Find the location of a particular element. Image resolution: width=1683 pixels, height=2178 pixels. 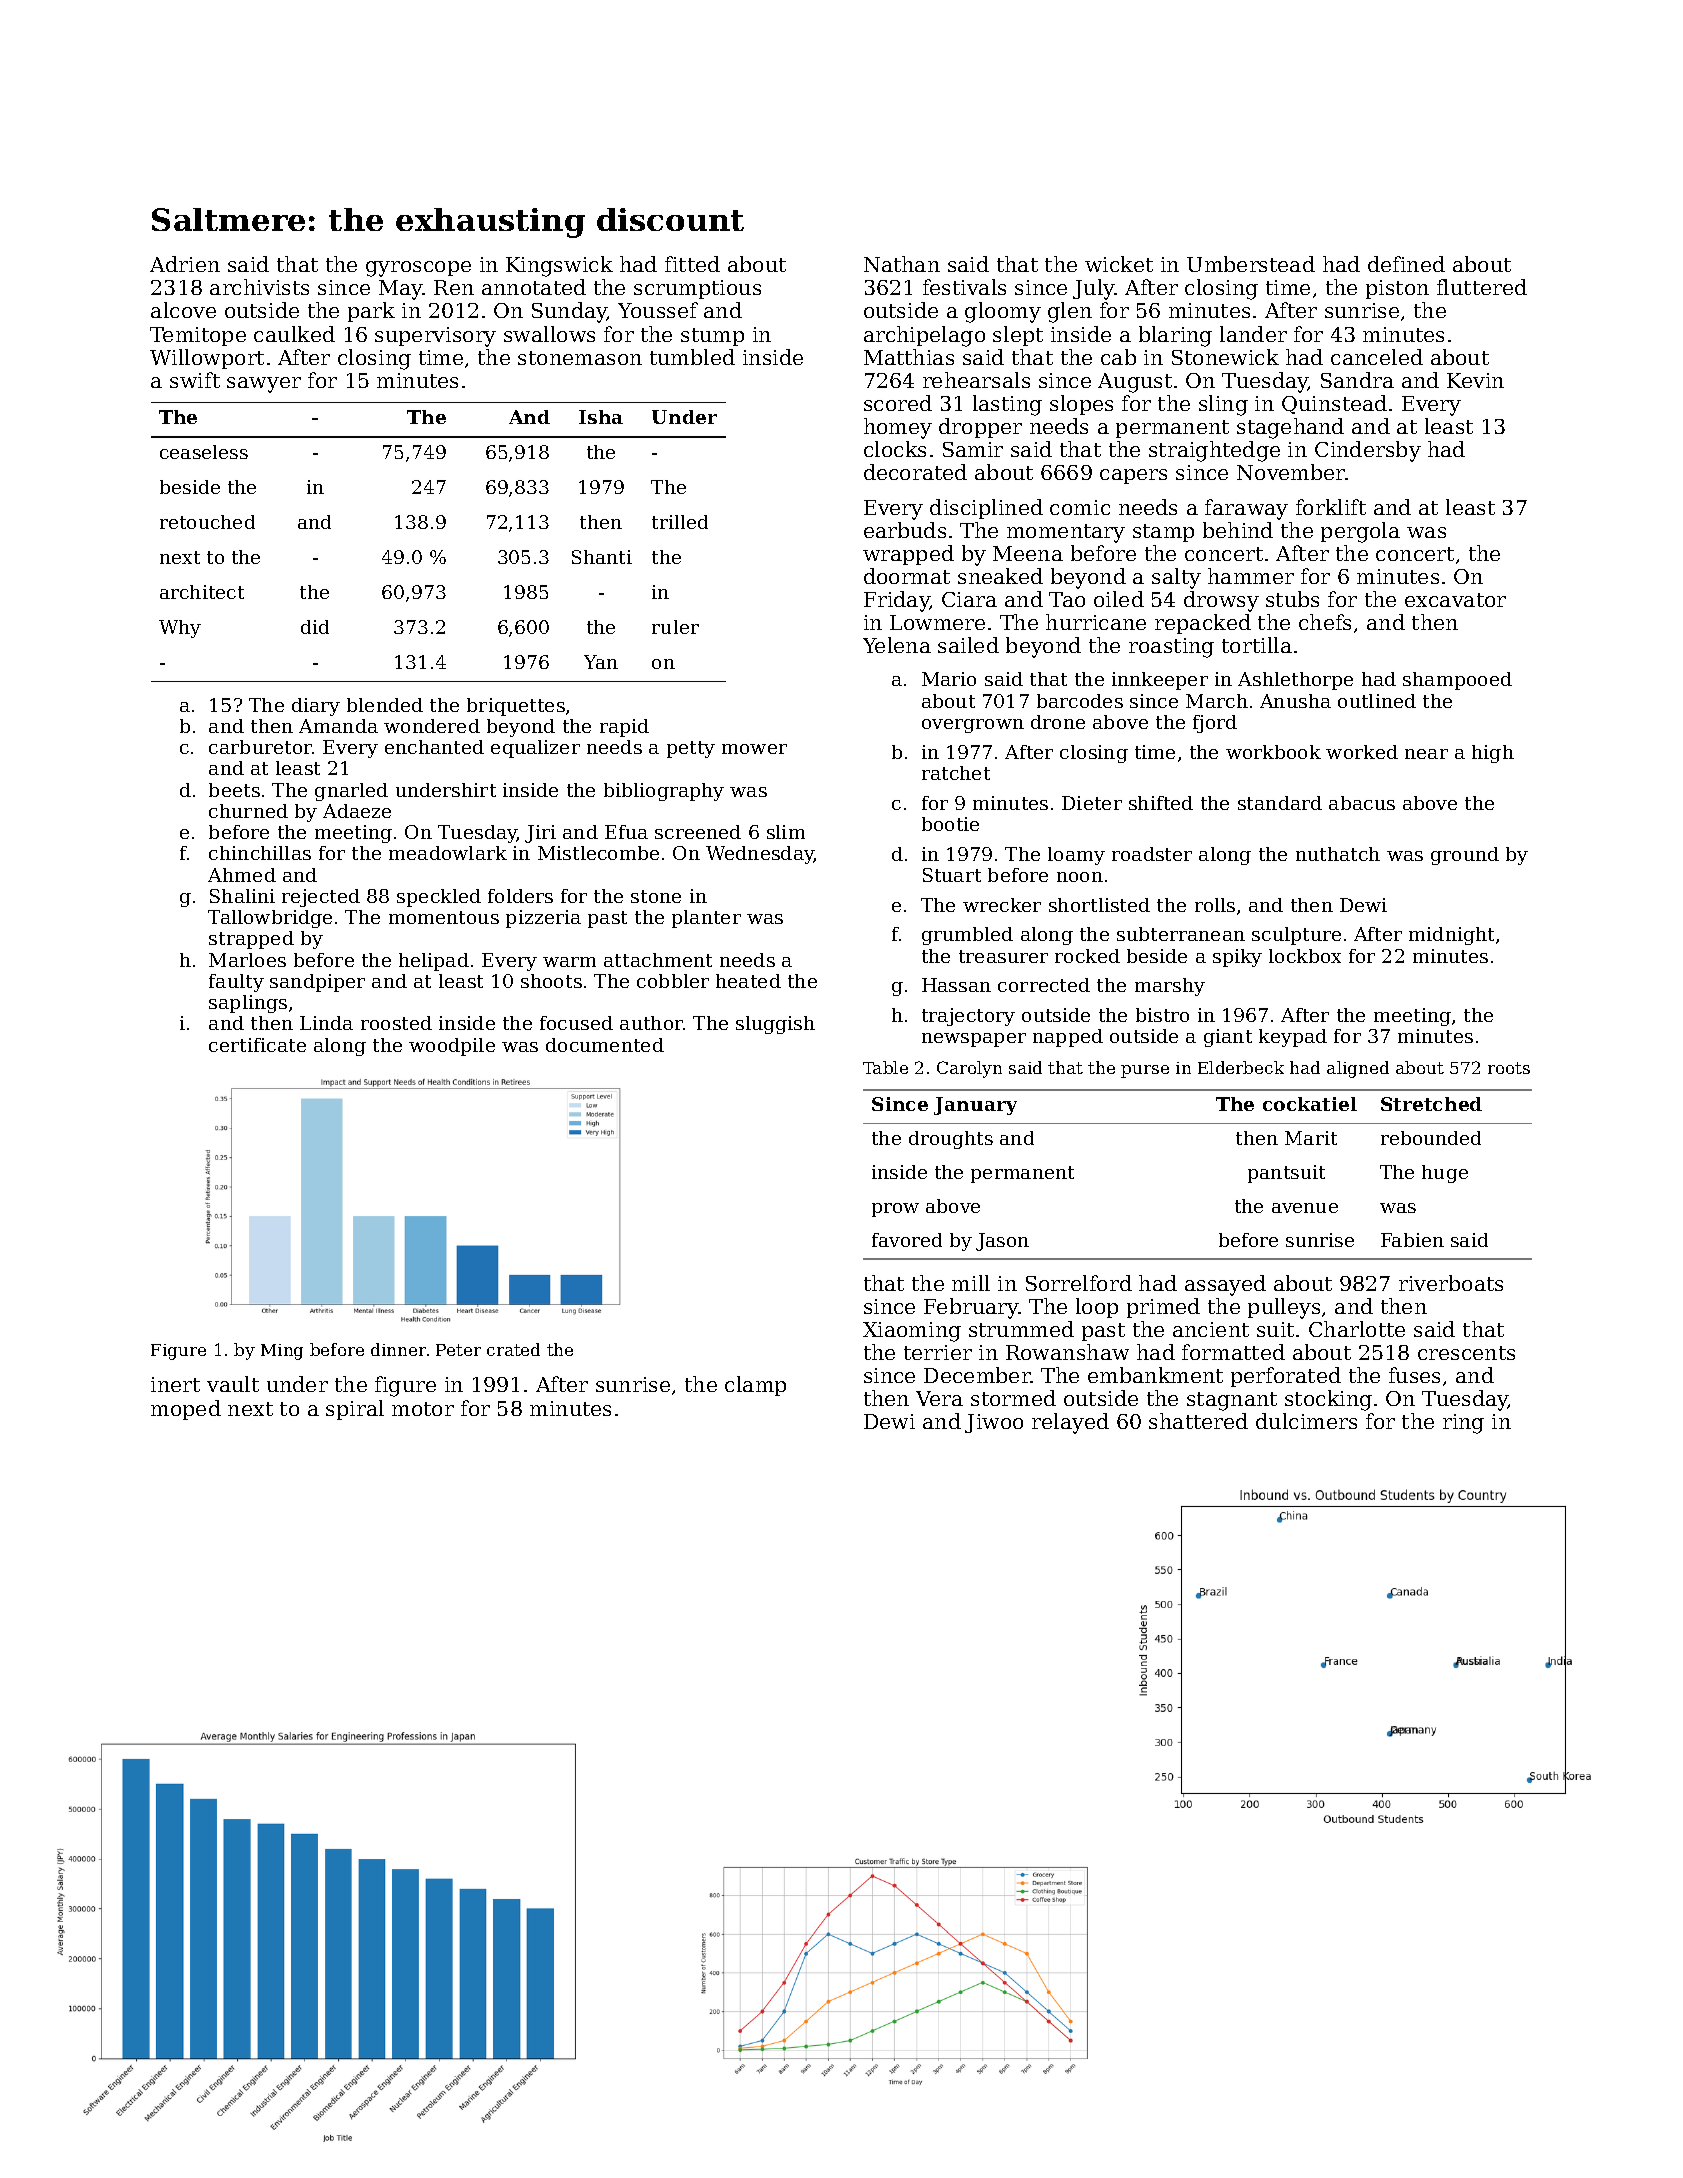

Peter is located at coordinates (458, 1350).
